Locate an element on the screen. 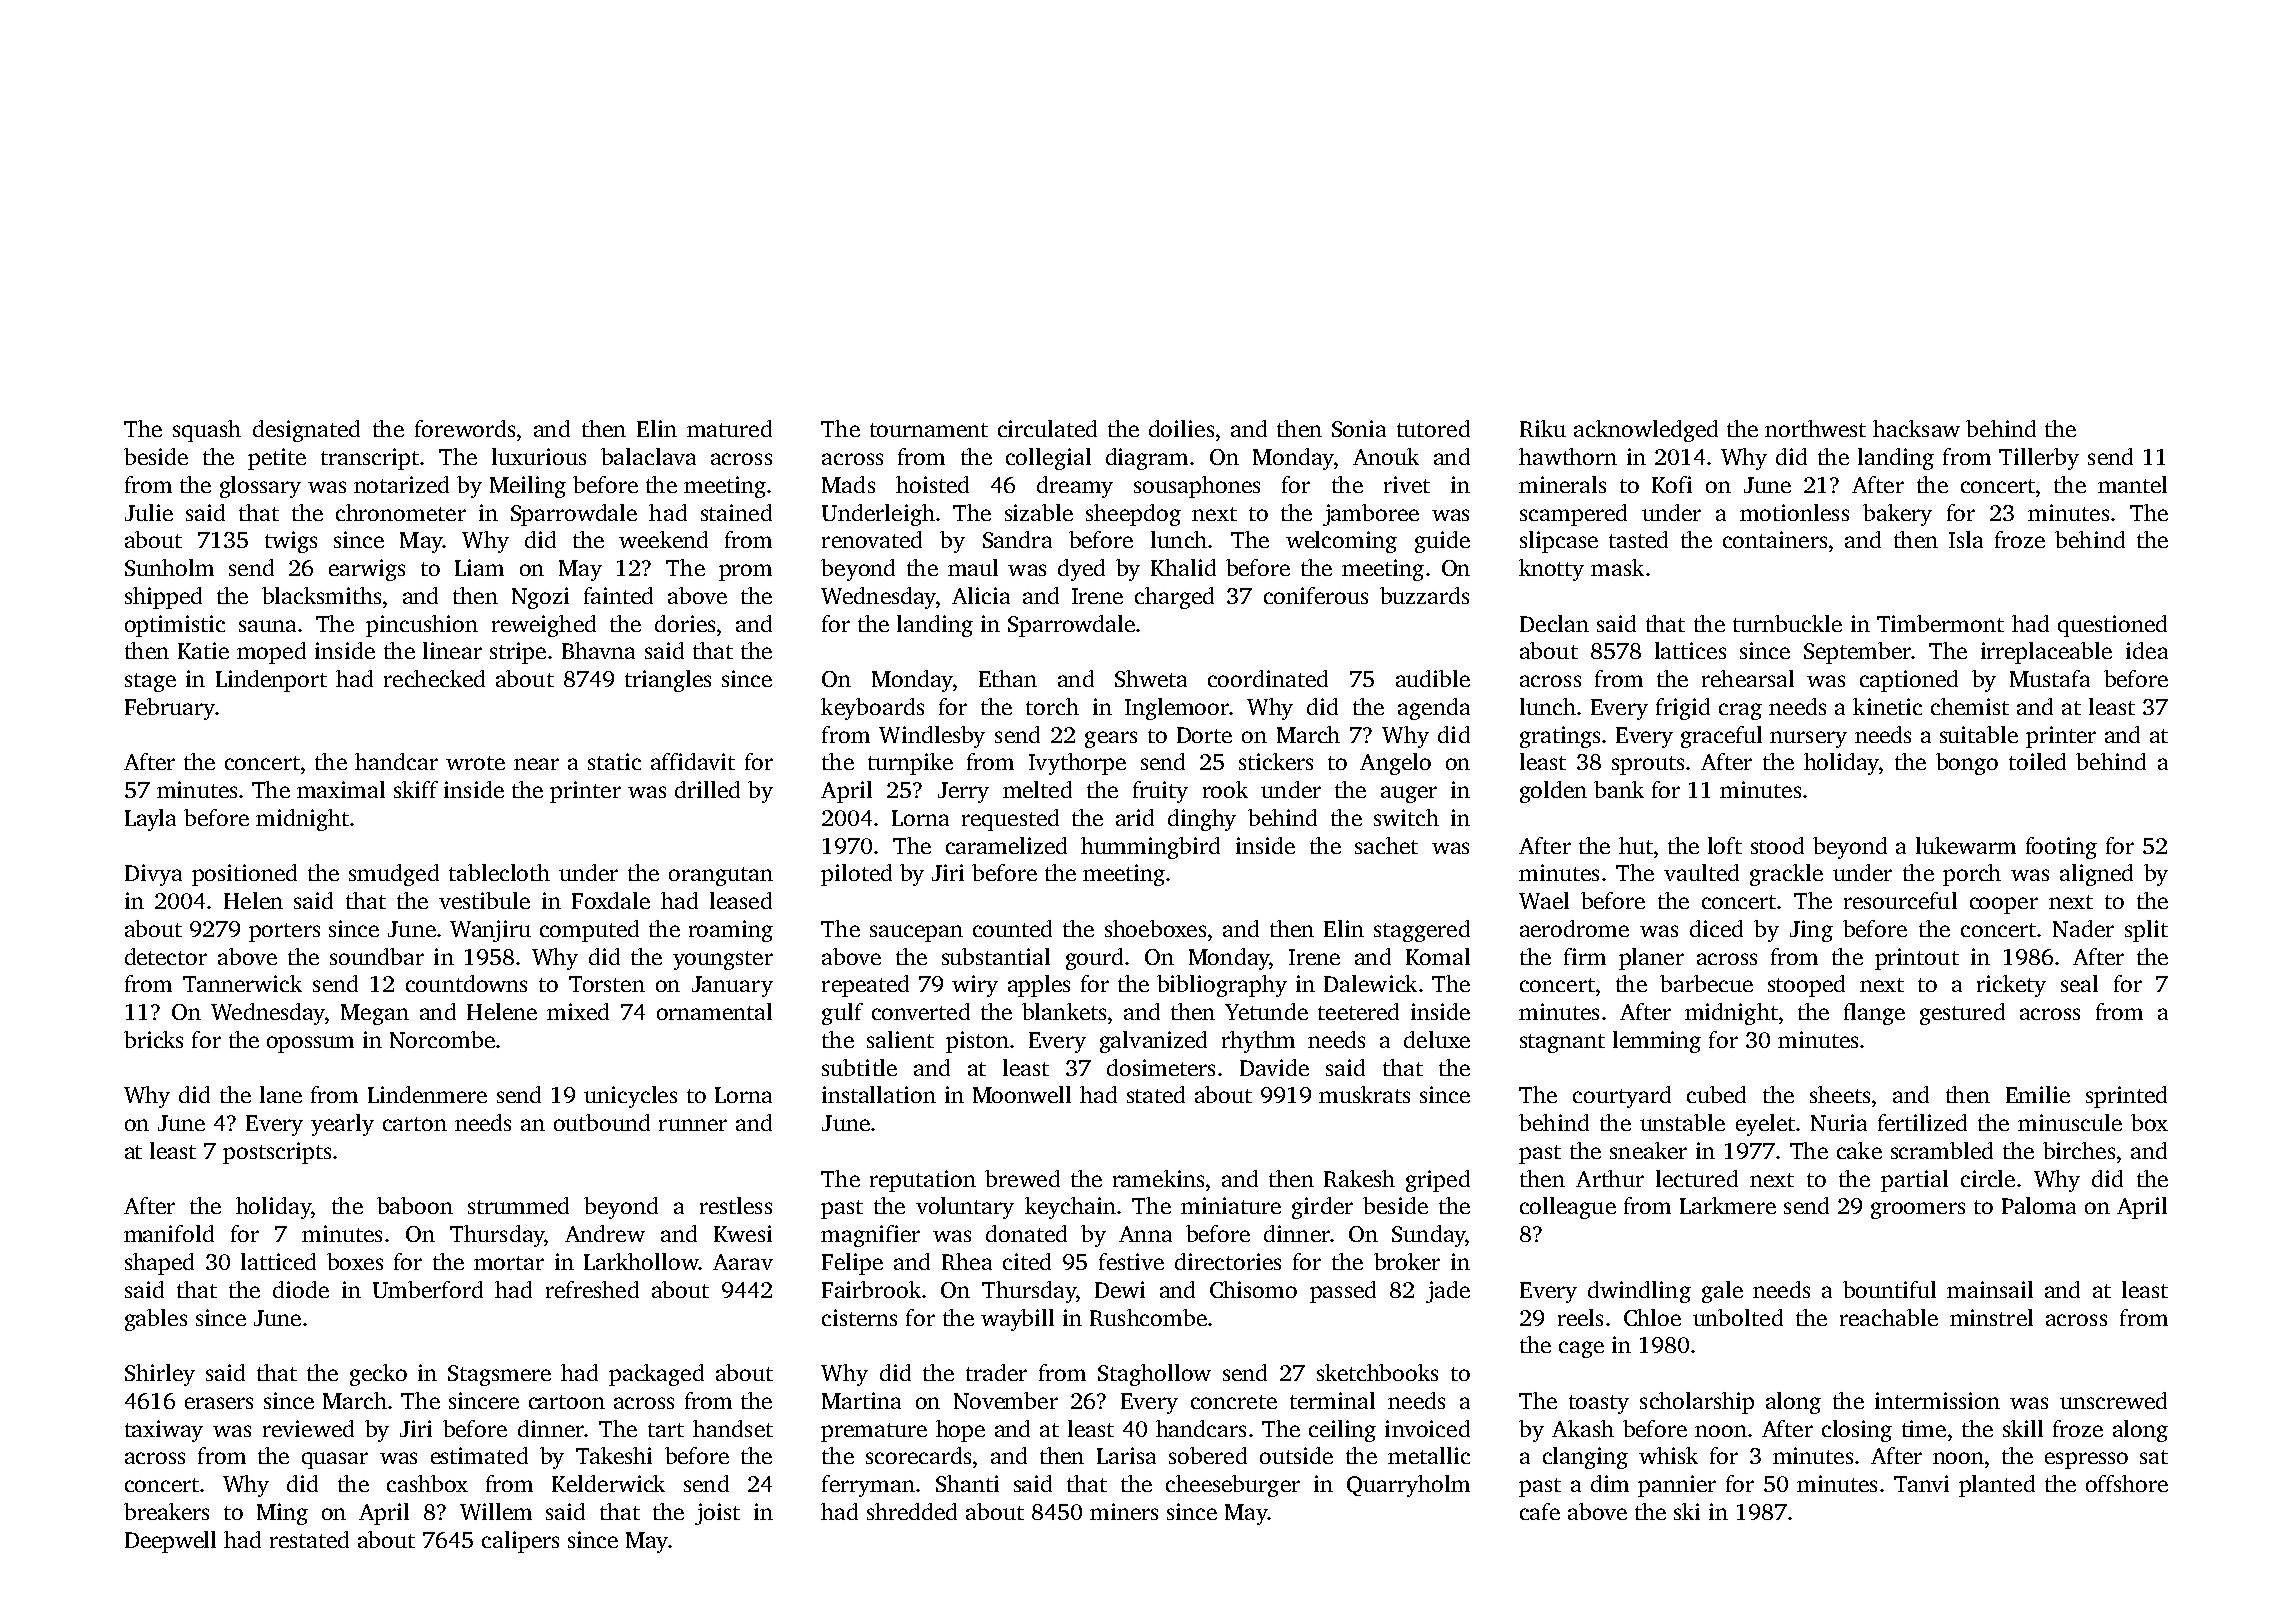 The height and width of the screenshot is (1620, 2292). squash is located at coordinates (207, 431).
